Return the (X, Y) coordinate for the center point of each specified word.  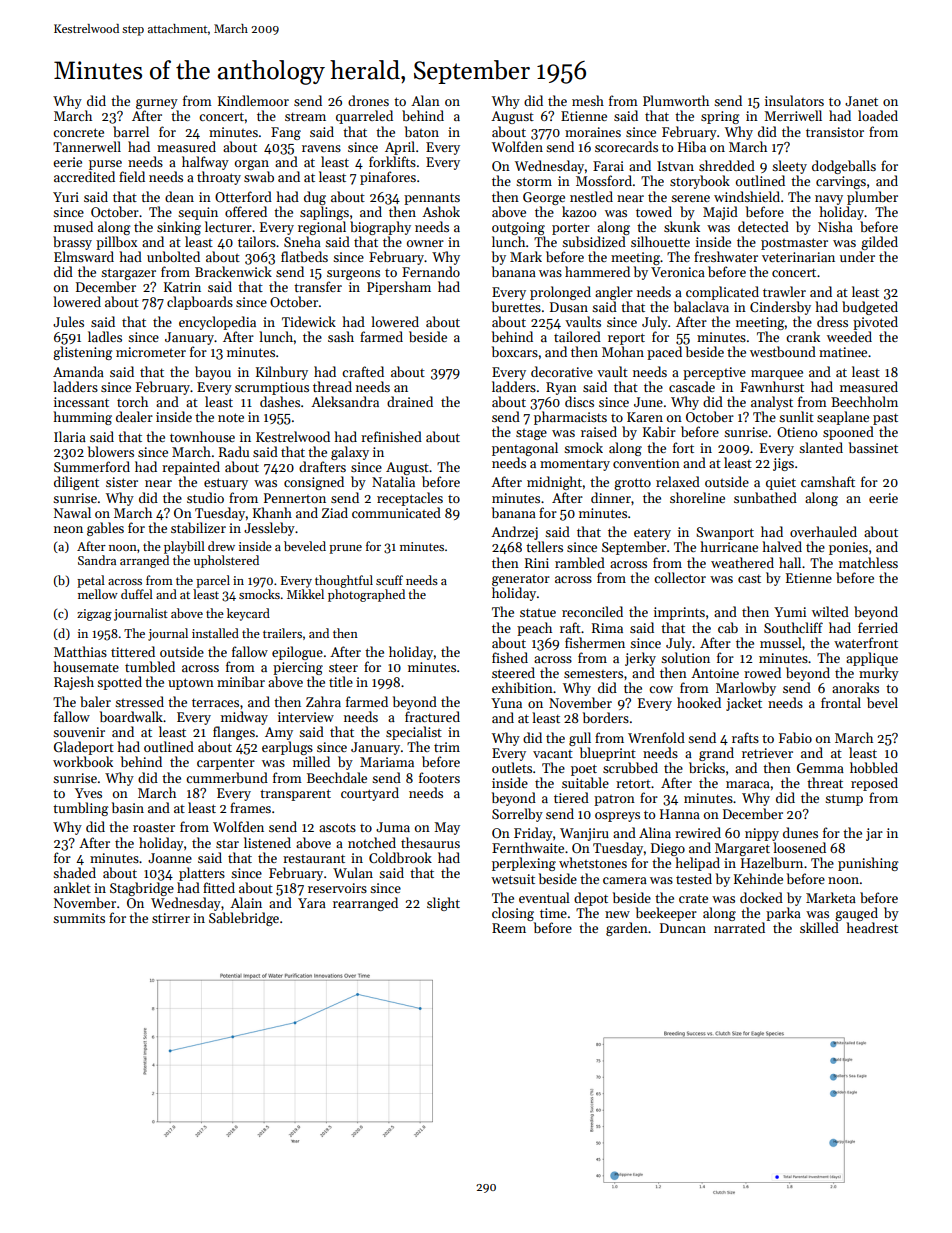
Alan (425, 100)
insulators (794, 100)
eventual (544, 897)
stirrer (171, 918)
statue (538, 612)
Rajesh (74, 683)
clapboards (200, 303)
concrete (78, 132)
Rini (537, 563)
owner (425, 243)
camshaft (828, 481)
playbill (184, 547)
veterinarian (798, 257)
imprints (679, 613)
